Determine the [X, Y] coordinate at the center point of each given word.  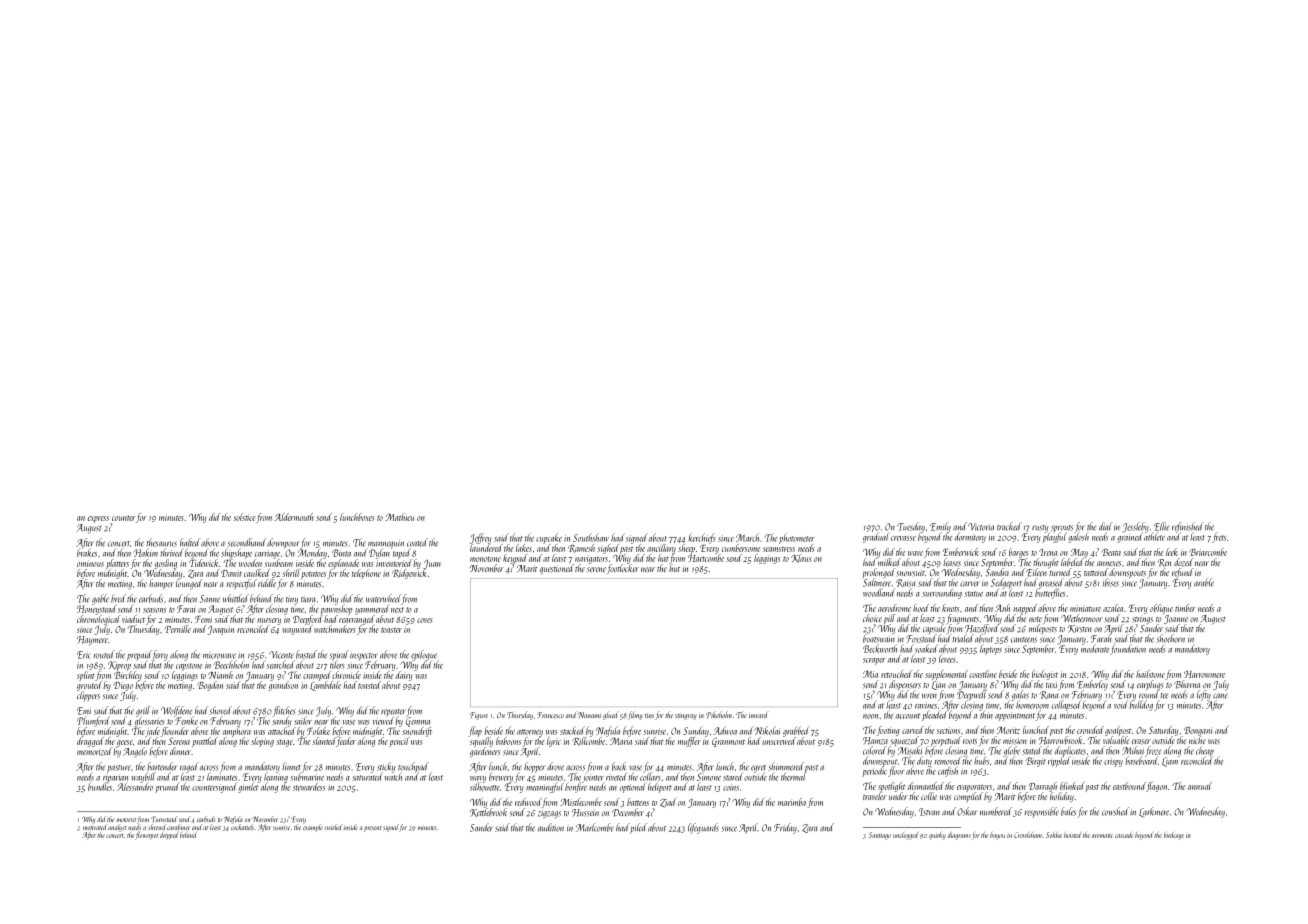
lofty [1204, 695]
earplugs [1150, 685]
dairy [404, 676]
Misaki [910, 751]
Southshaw [591, 537]
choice [872, 618]
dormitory [970, 537]
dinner [180, 751]
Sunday [696, 732]
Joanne [1176, 619]
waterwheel [383, 598]
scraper [874, 661]
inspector [364, 657]
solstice [244, 517]
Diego [123, 686]
